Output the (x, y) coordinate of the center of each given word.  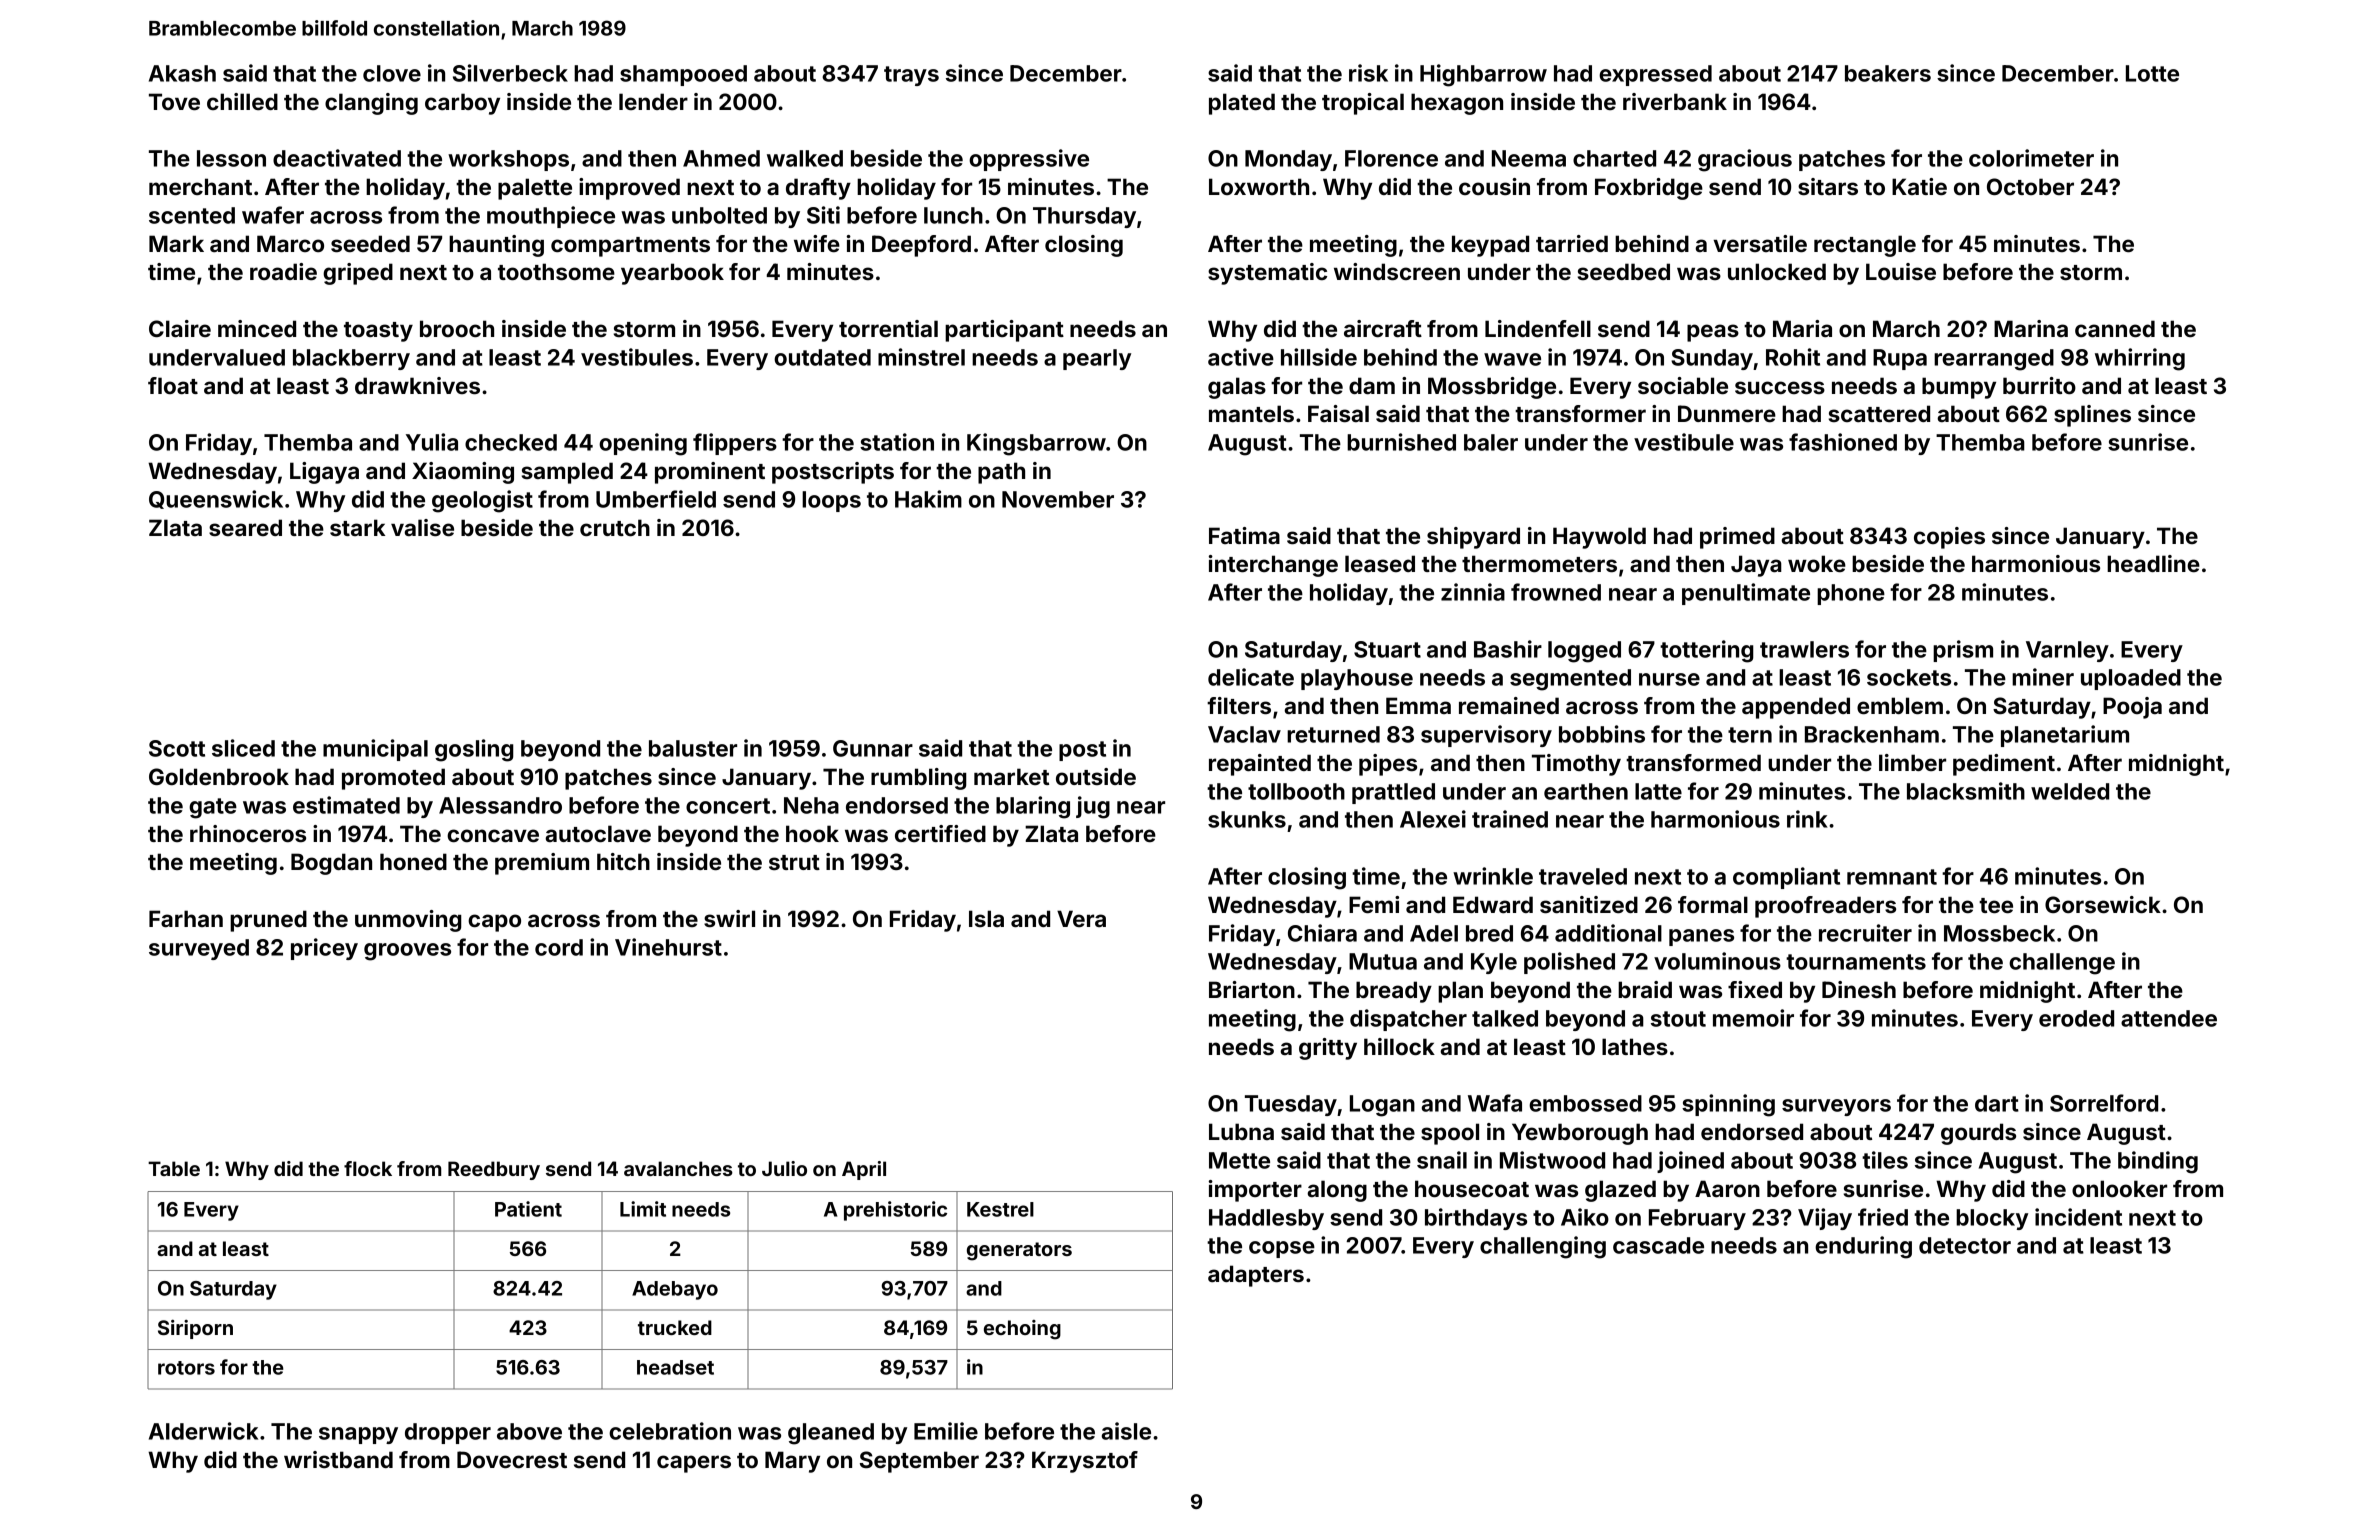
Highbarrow (1483, 75)
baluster (693, 748)
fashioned (1843, 442)
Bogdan (331, 864)
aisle (1126, 1431)
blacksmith (1966, 791)
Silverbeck (510, 73)
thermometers (1539, 563)
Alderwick (203, 1431)
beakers (1888, 73)
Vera (1081, 918)
